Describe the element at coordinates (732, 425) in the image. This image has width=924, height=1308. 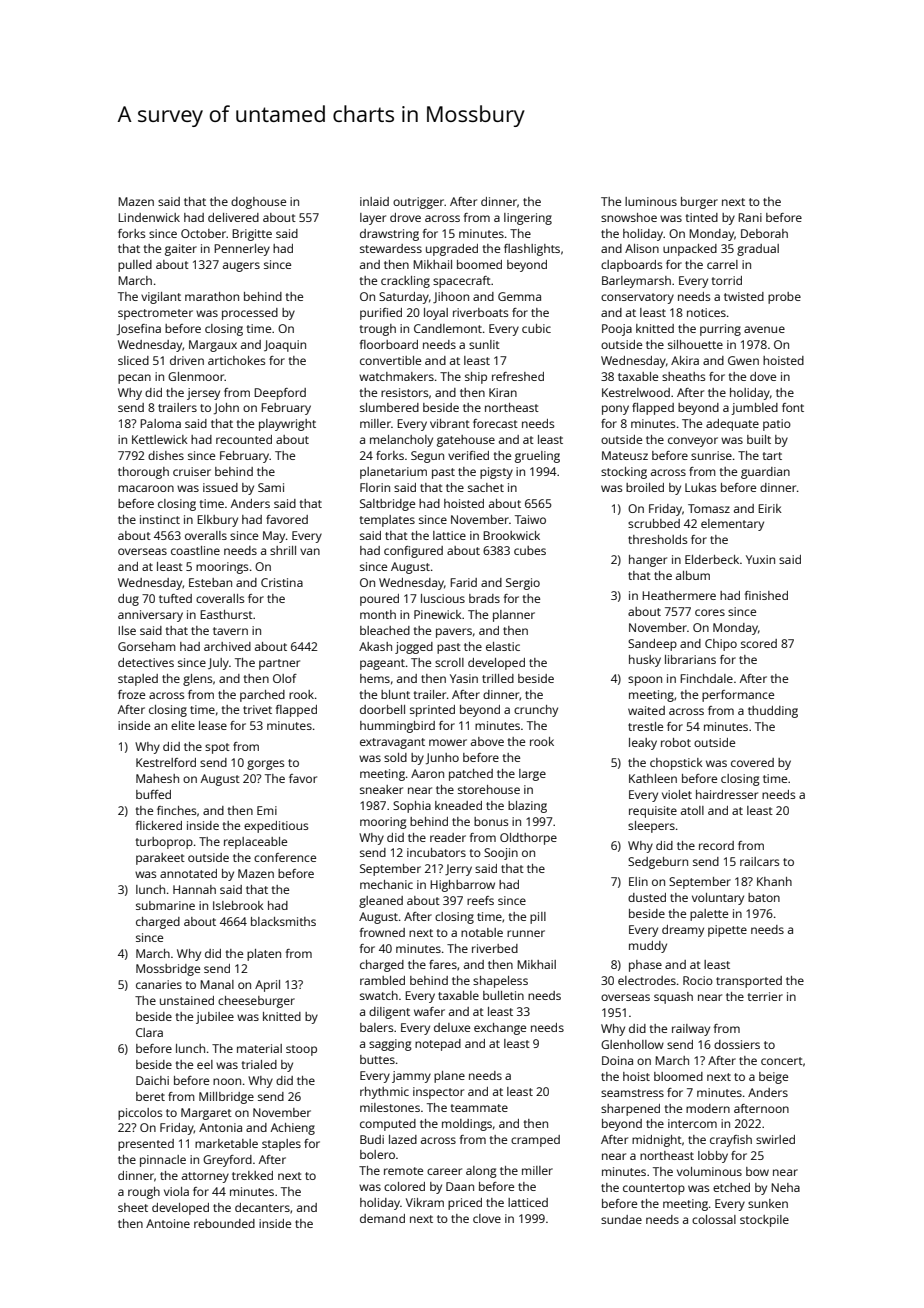
I see `adequate` at that location.
